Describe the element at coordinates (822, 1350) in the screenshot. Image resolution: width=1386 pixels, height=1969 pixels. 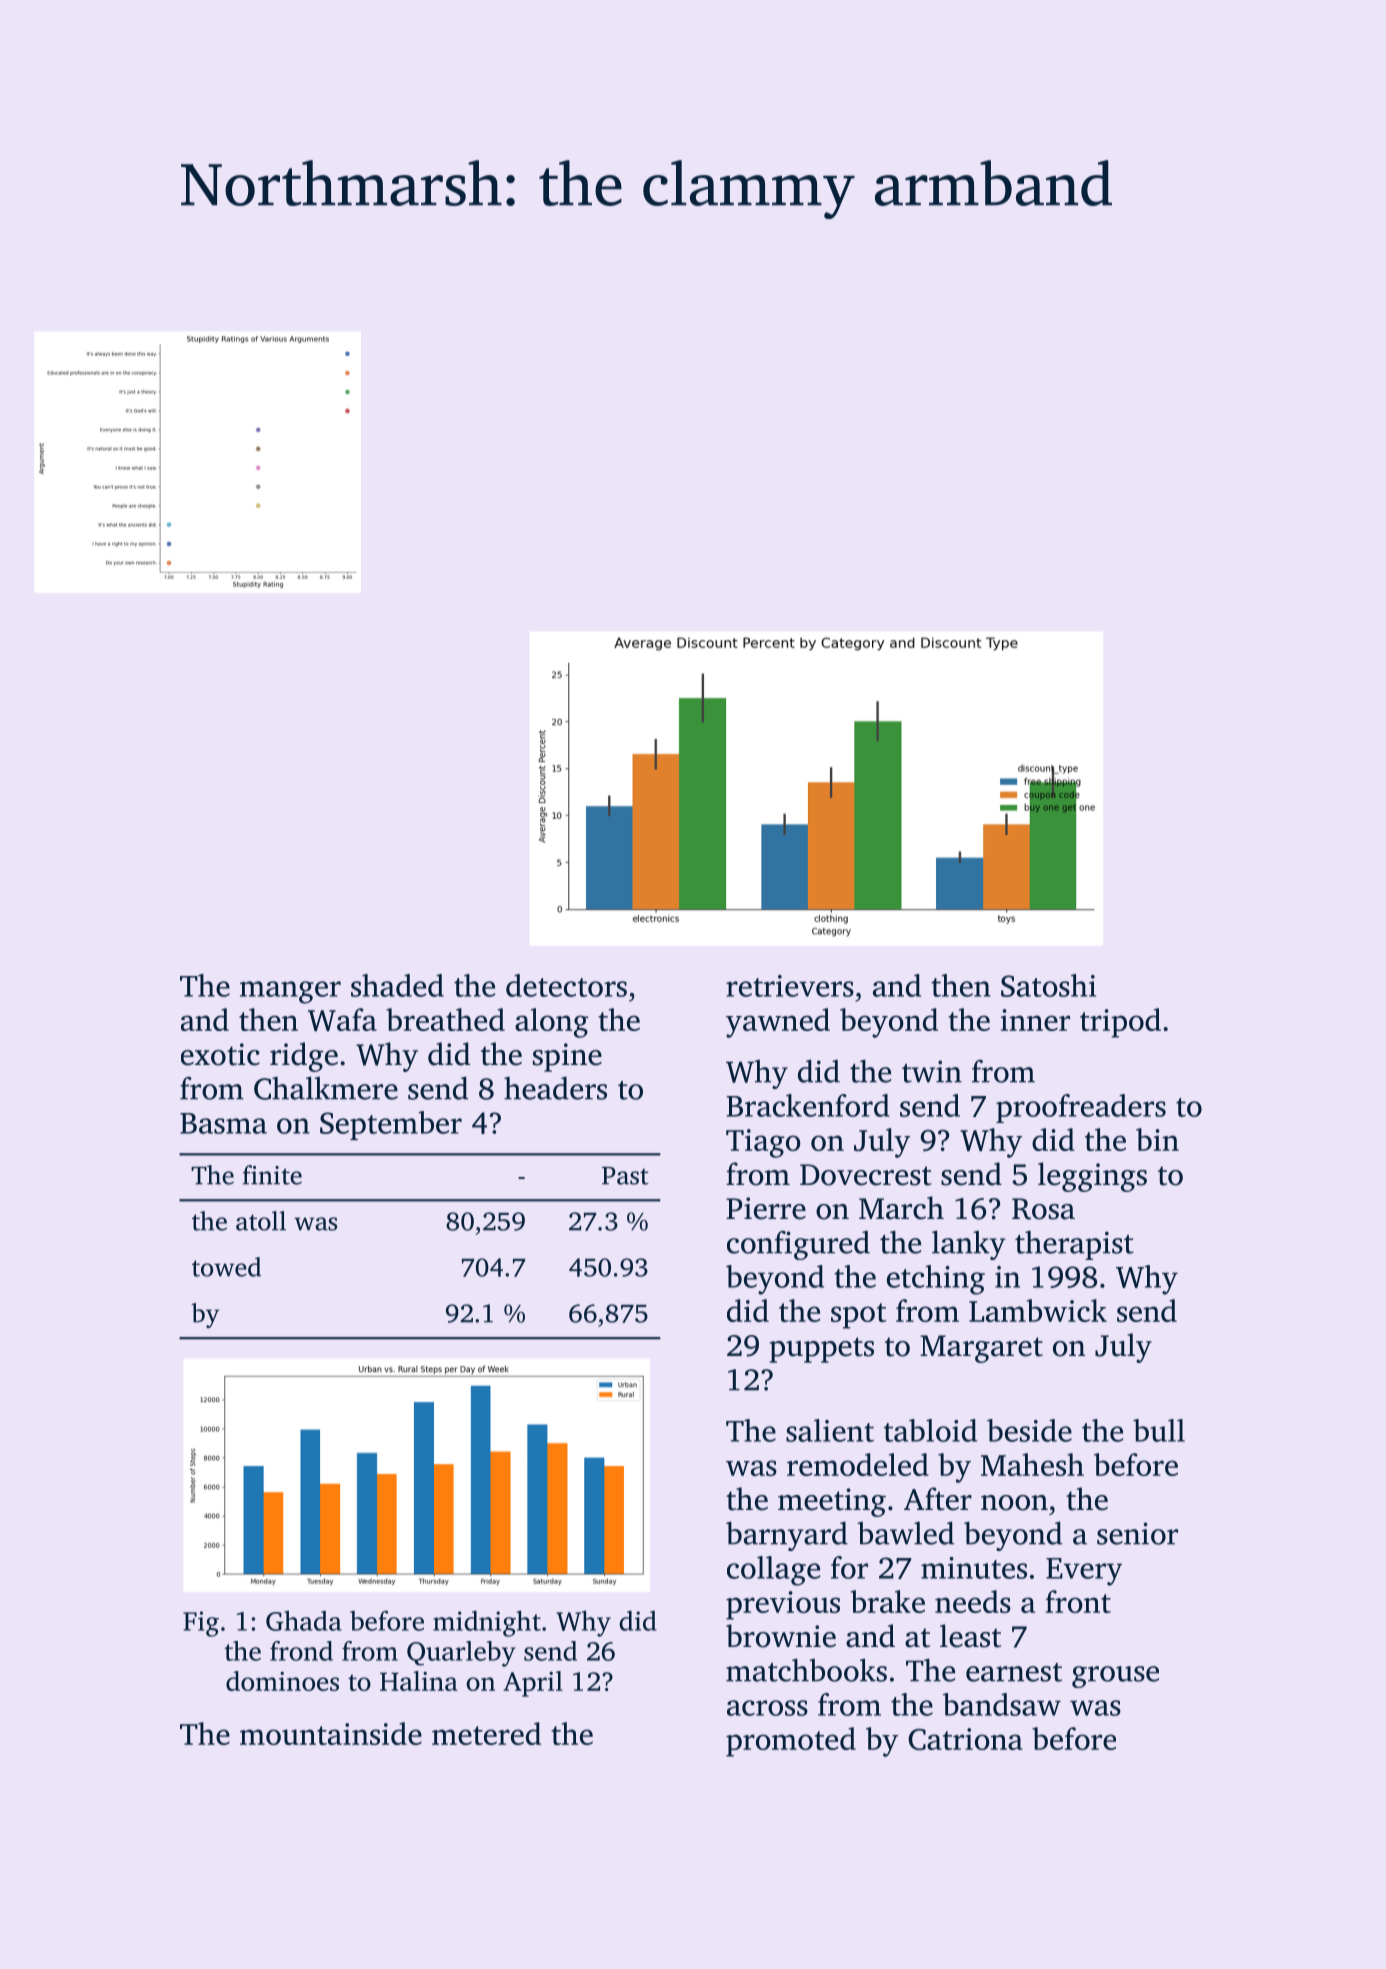
I see `puppets` at that location.
